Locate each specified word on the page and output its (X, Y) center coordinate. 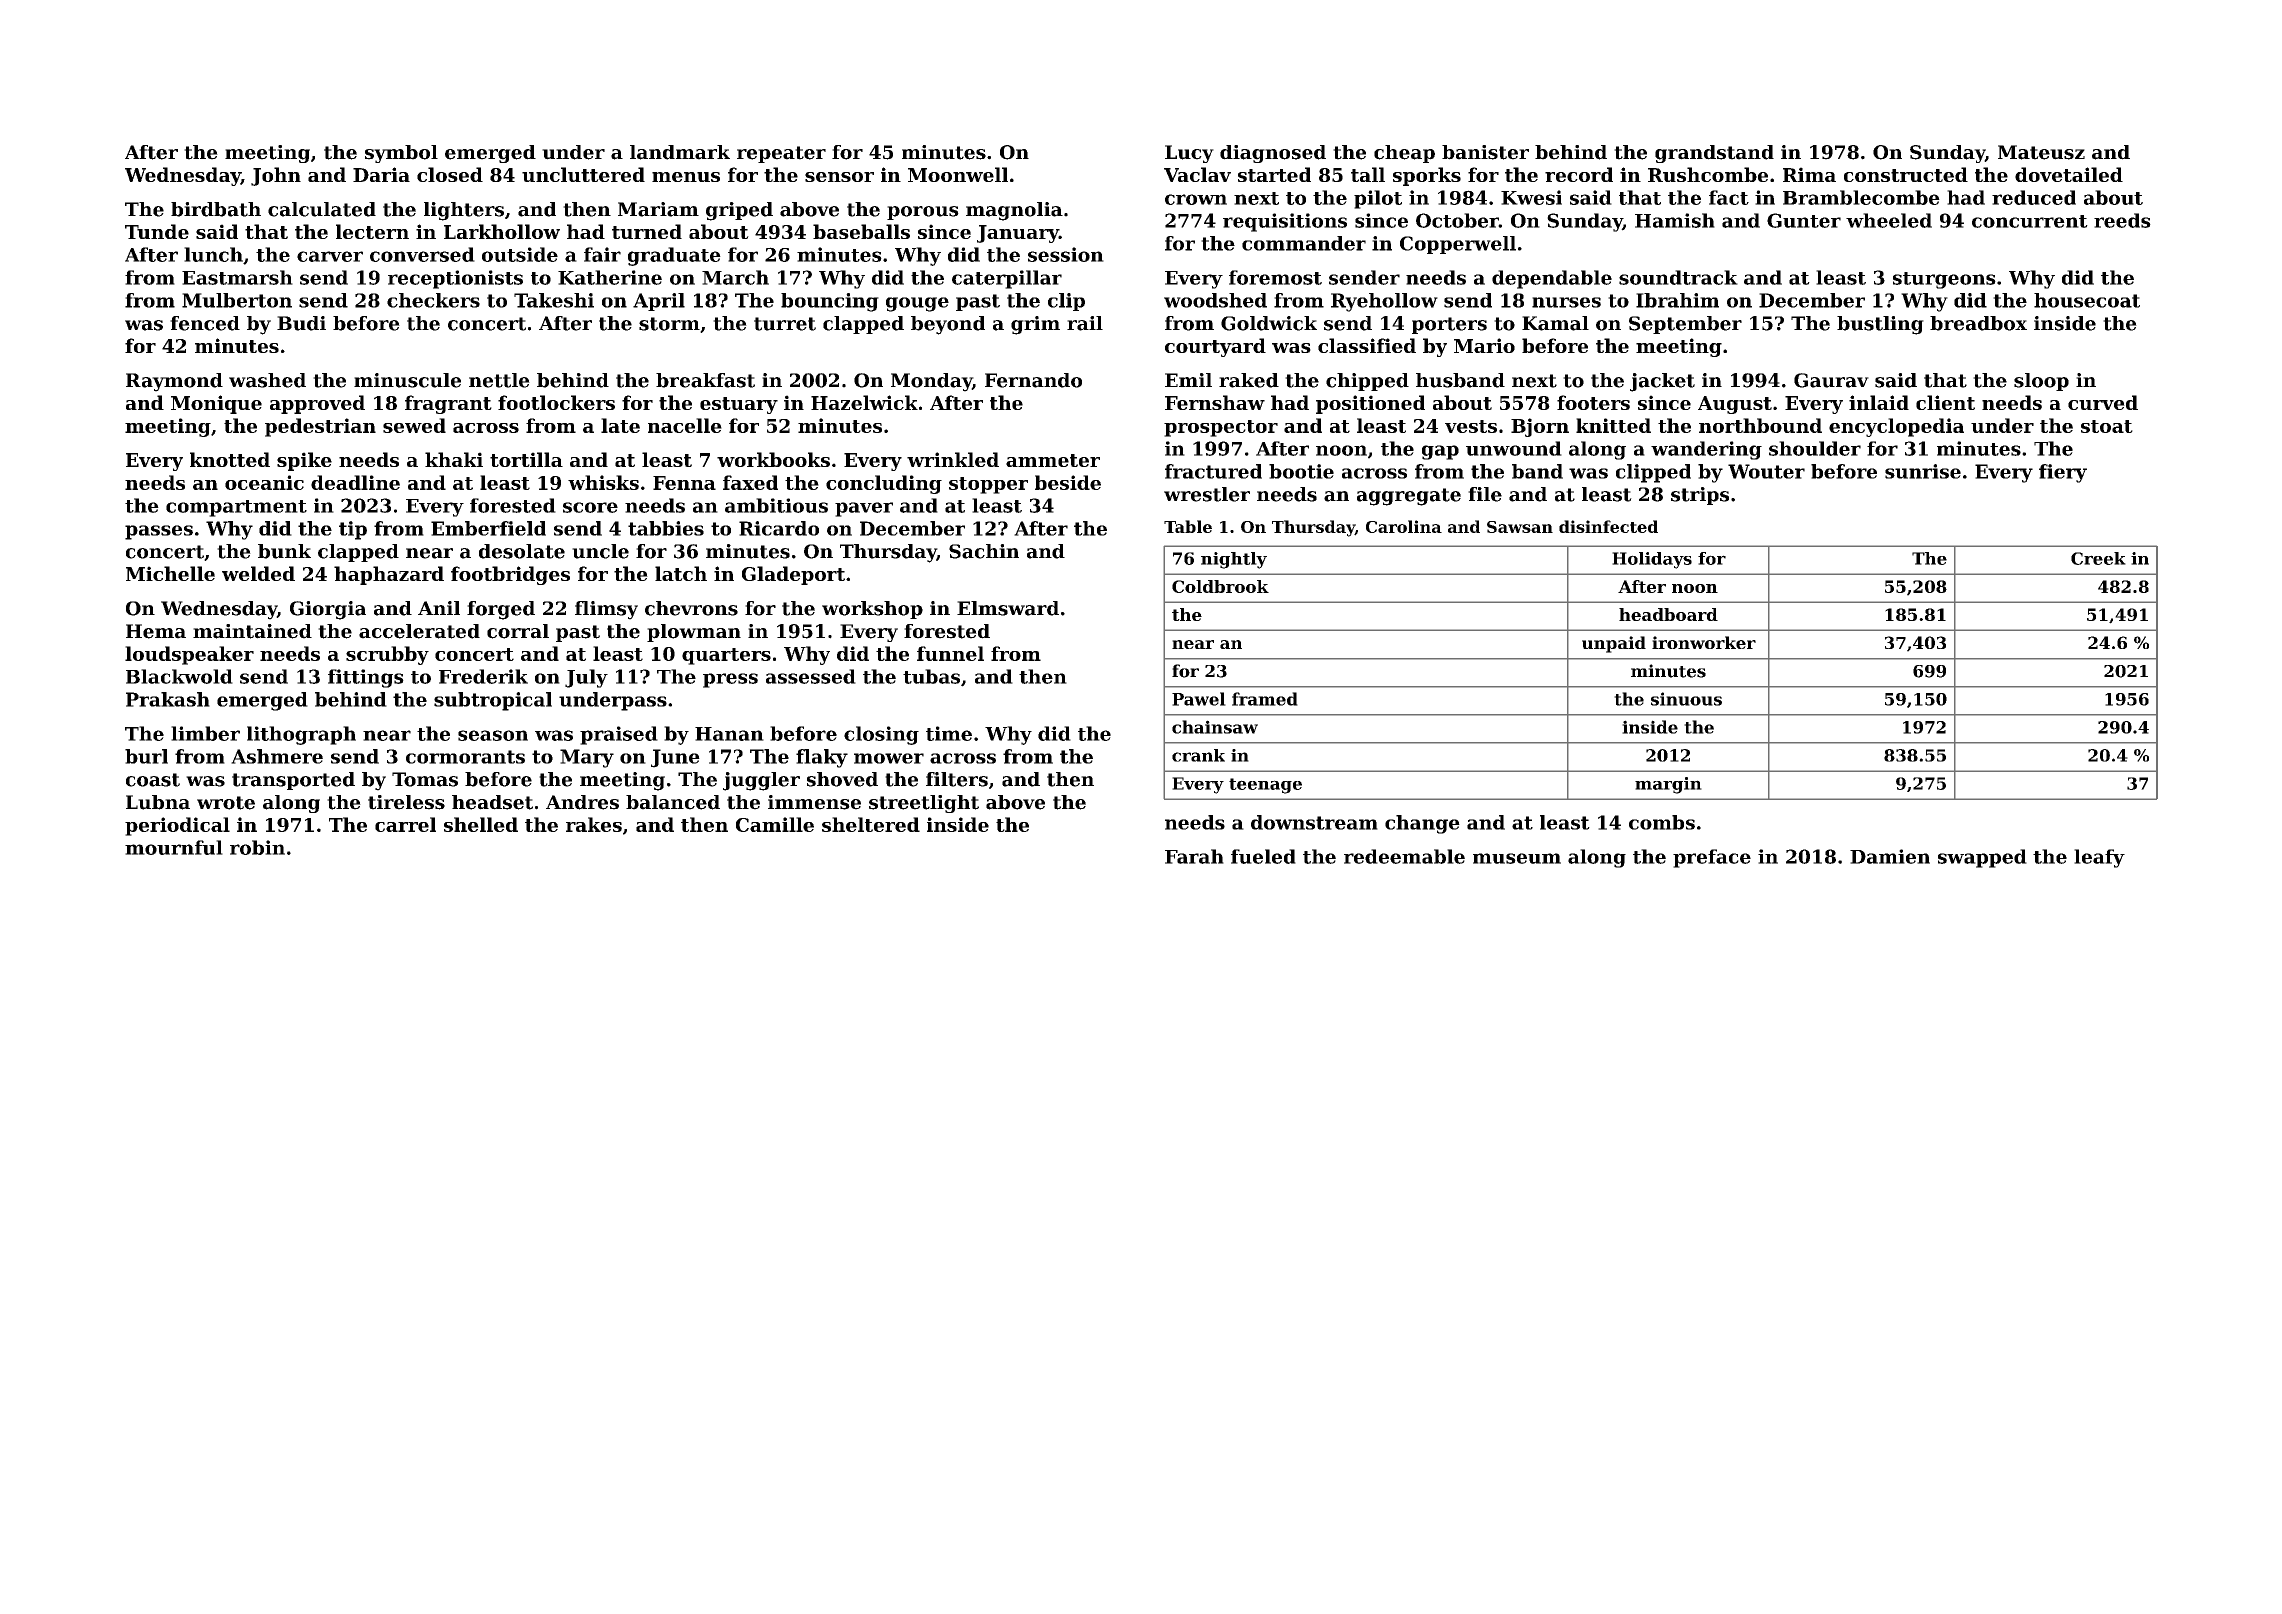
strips (1700, 496)
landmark (680, 152)
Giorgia (328, 610)
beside (1068, 482)
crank (1198, 755)
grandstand (1714, 154)
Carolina (1404, 526)
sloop (2041, 382)
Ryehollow (1384, 302)
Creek (2098, 558)
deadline (355, 482)
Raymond (174, 382)
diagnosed (1273, 154)
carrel (405, 824)
